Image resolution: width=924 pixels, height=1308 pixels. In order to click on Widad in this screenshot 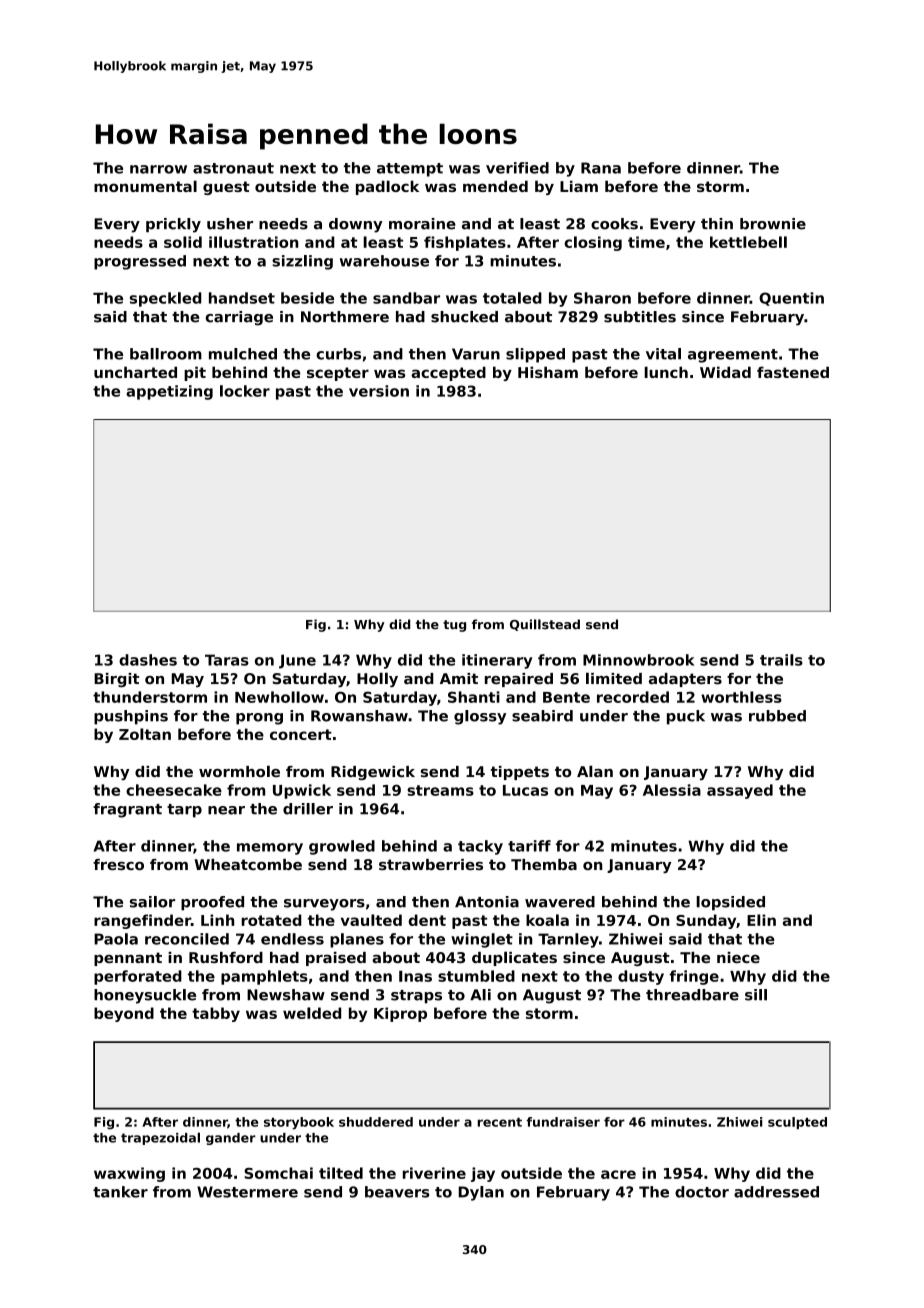, I will do `click(725, 372)`.
